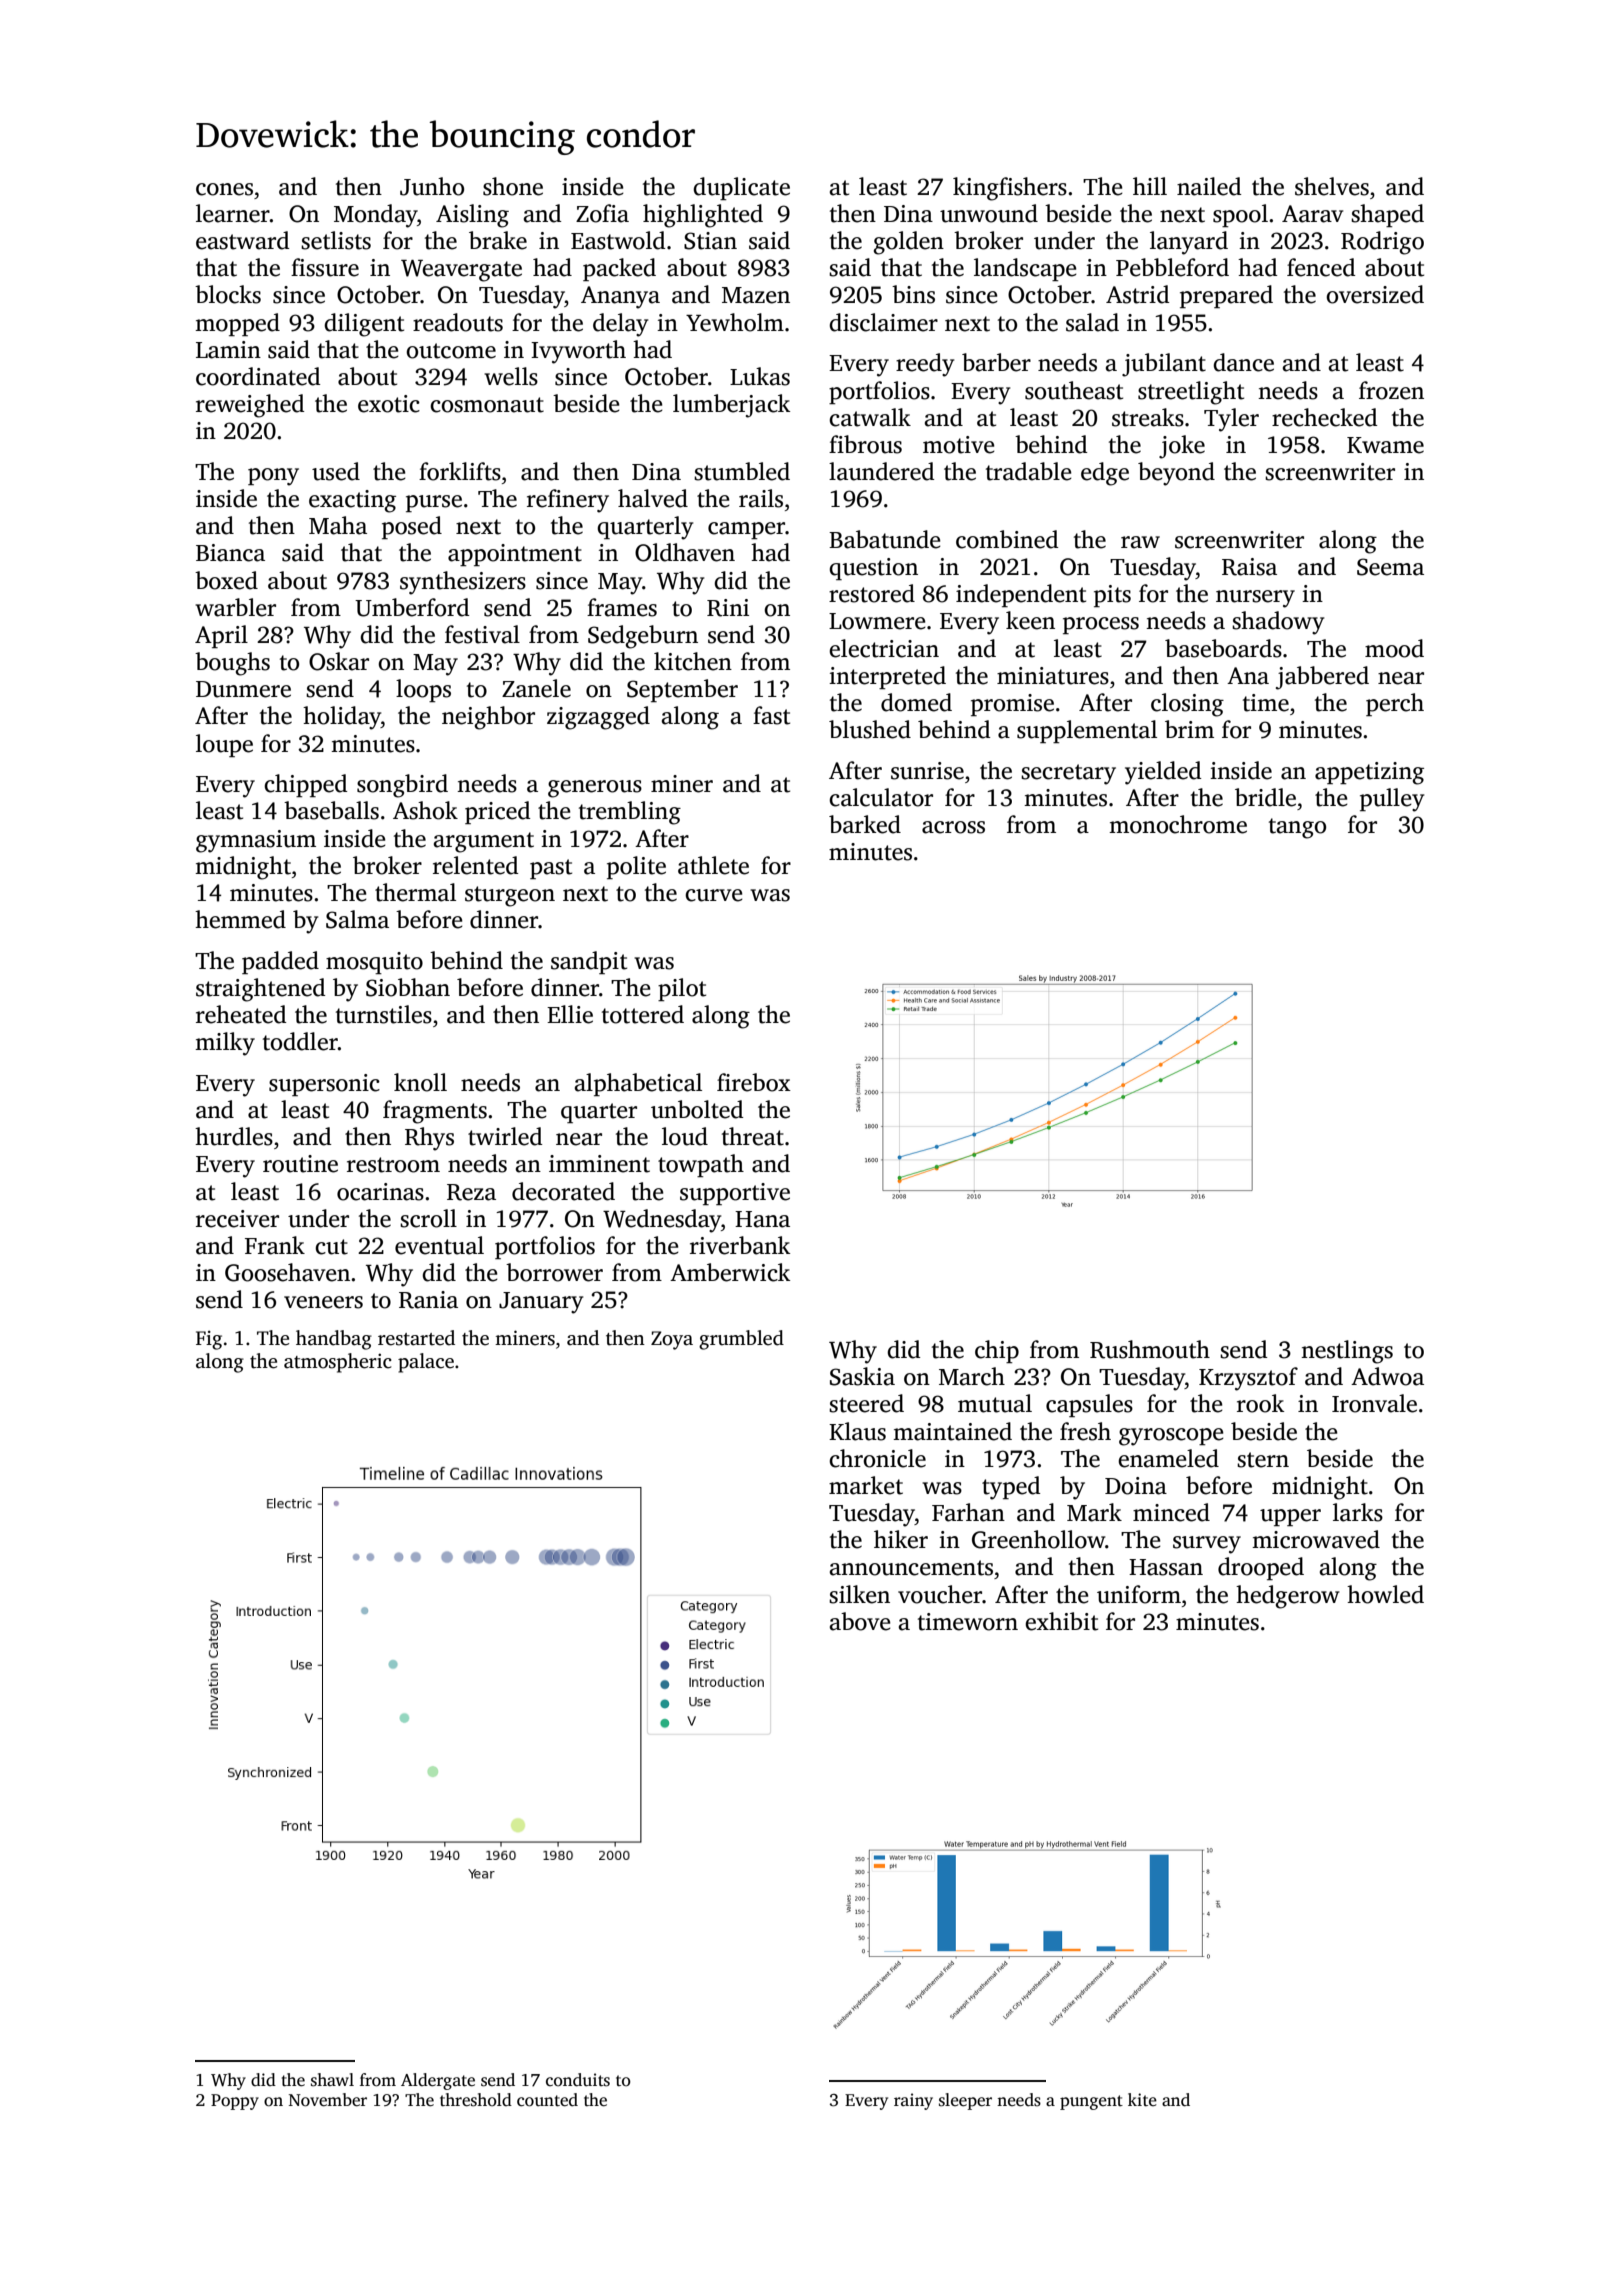 The width and height of the screenshot is (1620, 2292). What do you see at coordinates (754, 1082) in the screenshot?
I see `firebox` at bounding box center [754, 1082].
